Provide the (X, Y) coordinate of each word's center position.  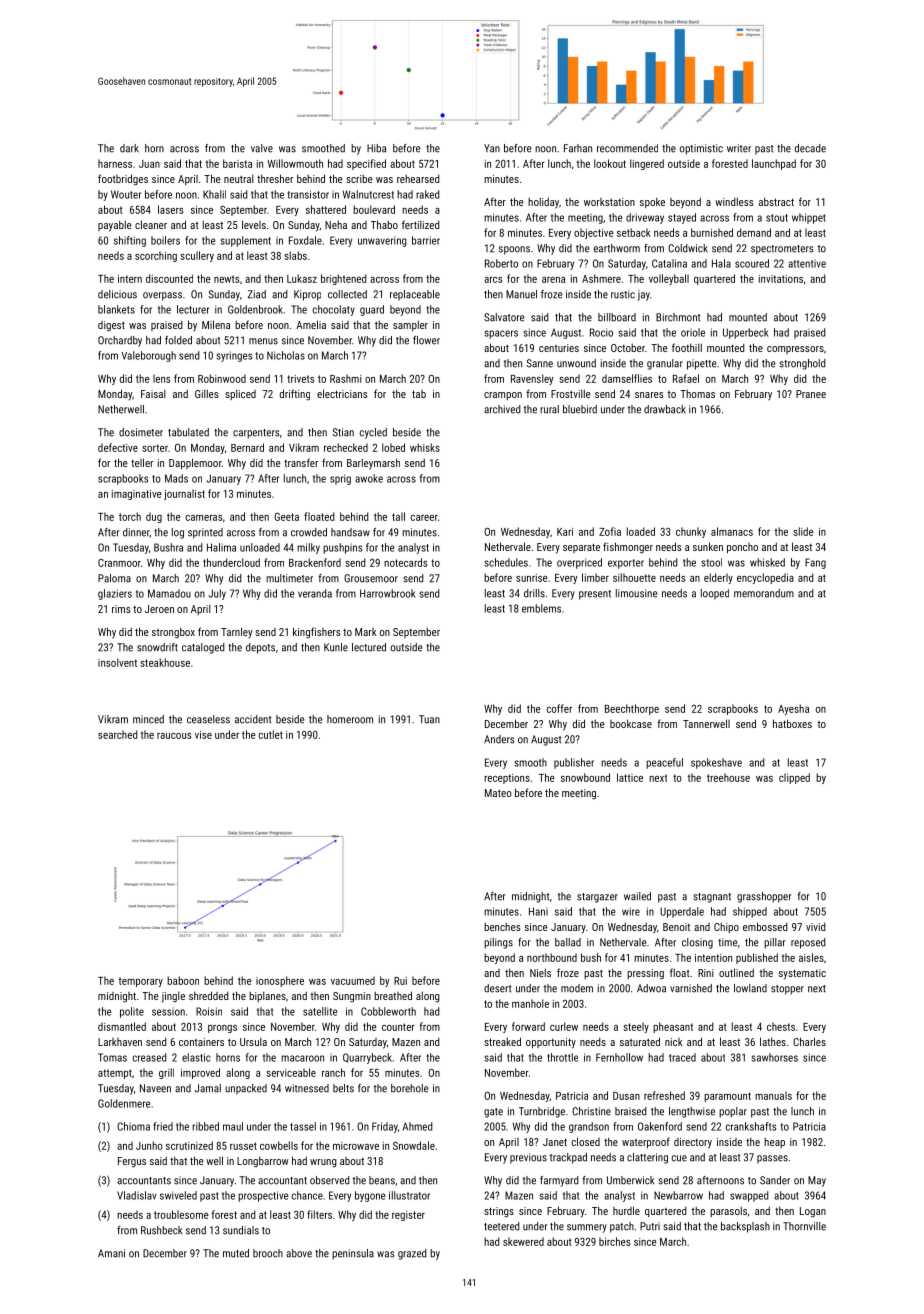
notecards (405, 562)
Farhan (578, 148)
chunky (691, 532)
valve (262, 148)
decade (810, 148)
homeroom (350, 719)
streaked (502, 1041)
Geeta (286, 517)
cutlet (271, 734)
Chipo (726, 928)
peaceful (664, 763)
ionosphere (280, 981)
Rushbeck (161, 1230)
